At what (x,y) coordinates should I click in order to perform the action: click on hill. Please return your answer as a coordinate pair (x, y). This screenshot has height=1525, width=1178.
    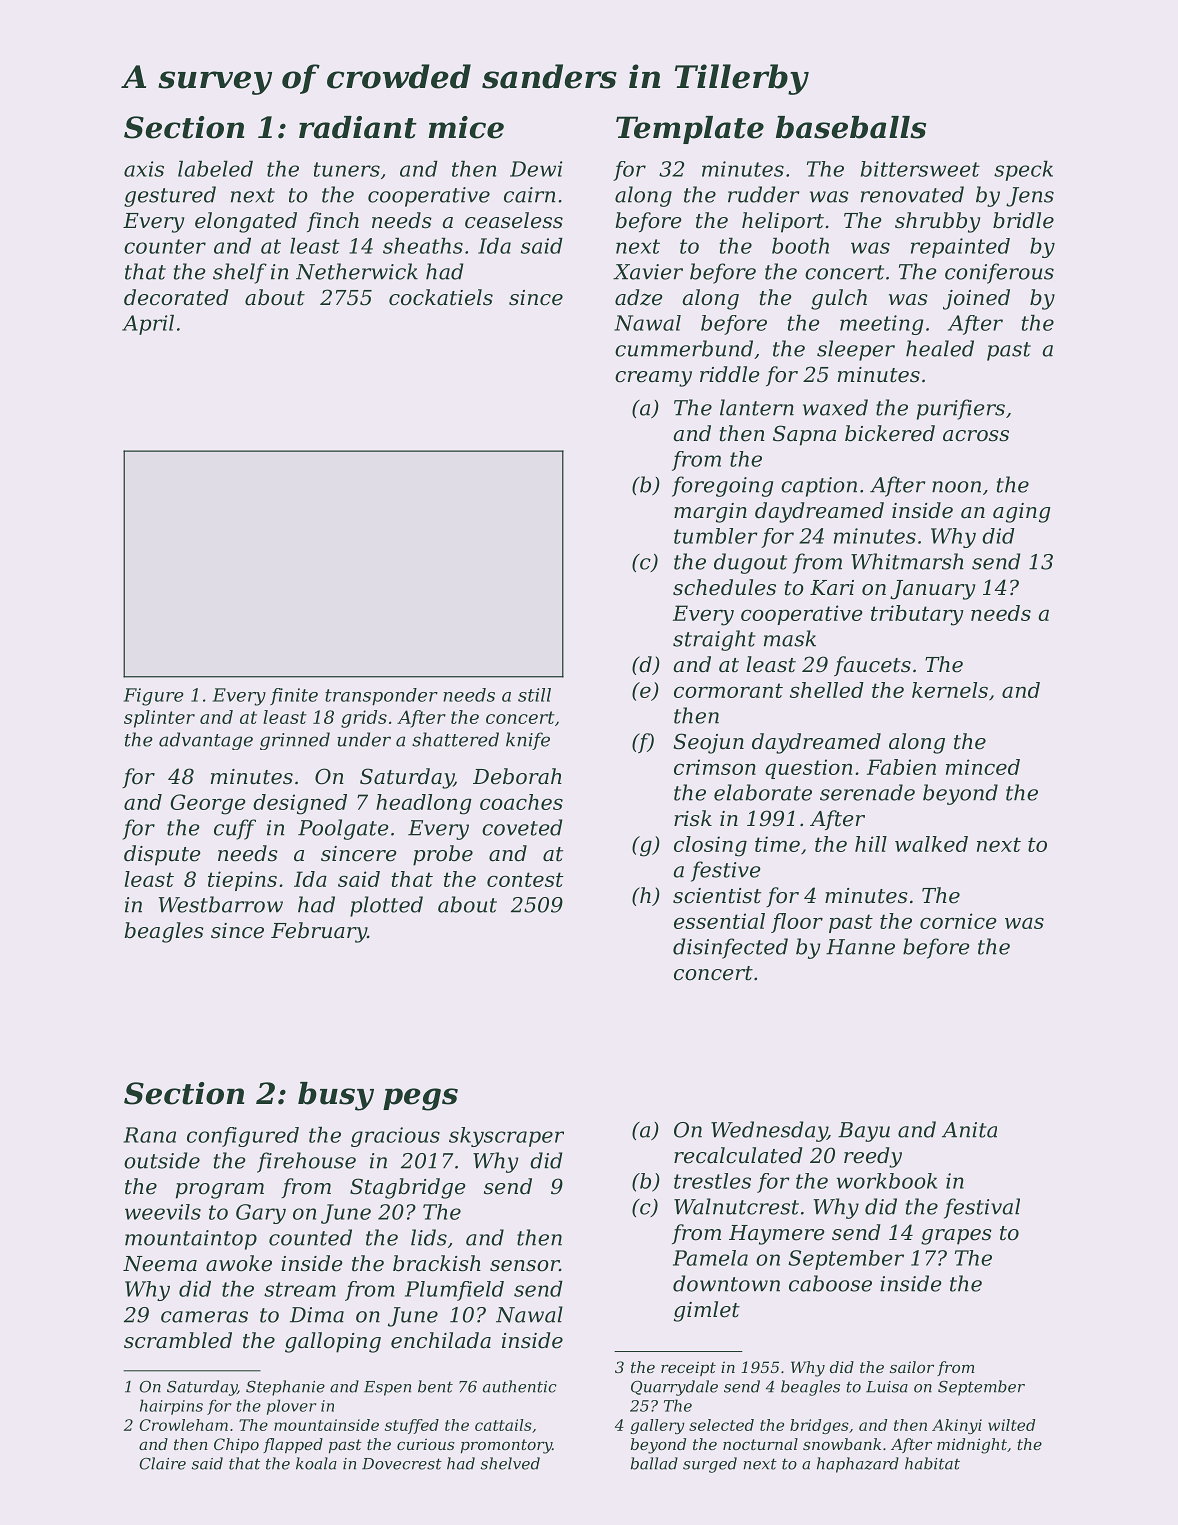
    Looking at the image, I should click on (871, 844).
